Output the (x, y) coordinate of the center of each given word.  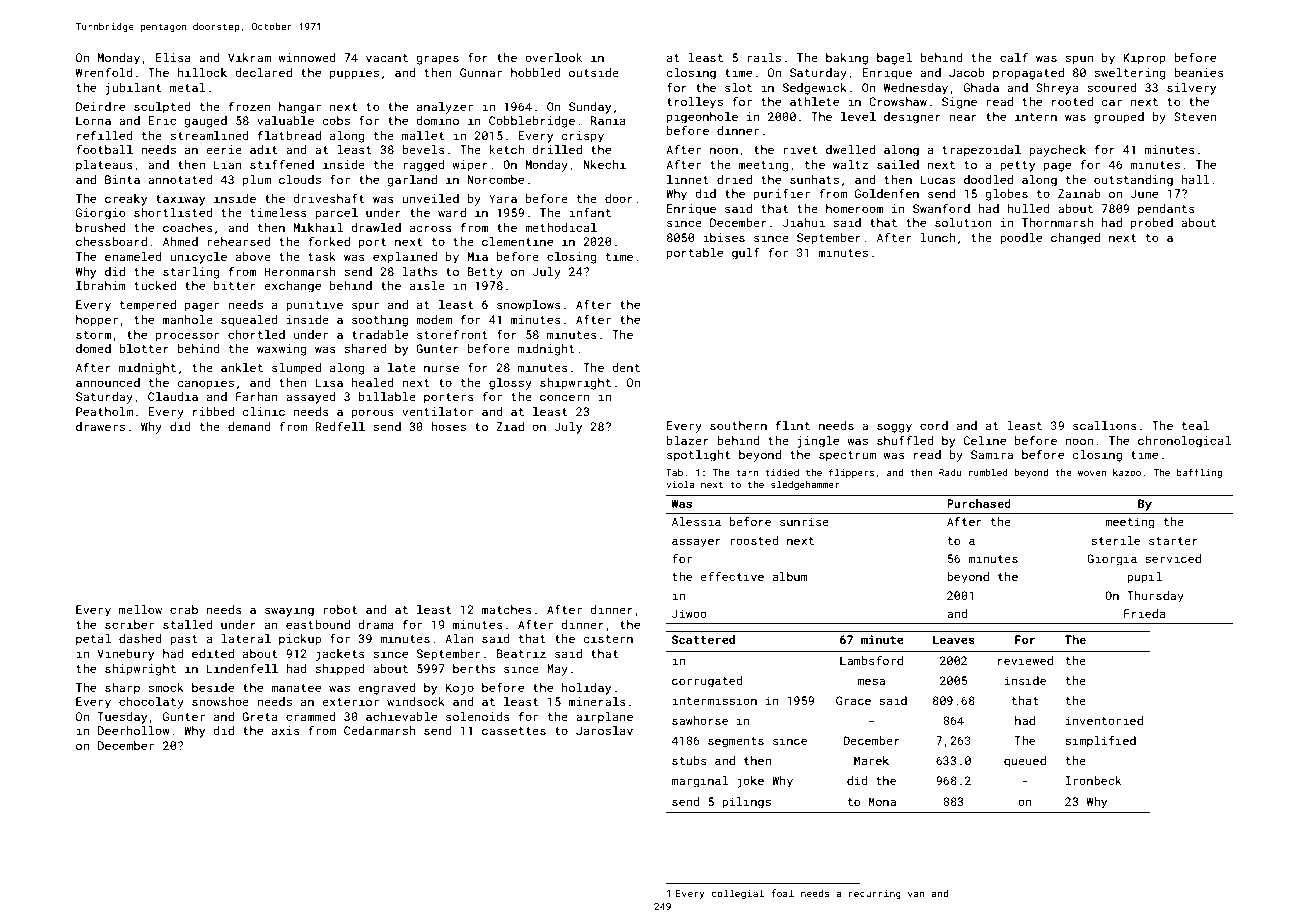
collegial (737, 894)
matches (507, 609)
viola (680, 484)
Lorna (93, 120)
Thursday (1155, 597)
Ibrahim (101, 285)
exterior (350, 701)
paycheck (1057, 151)
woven (1092, 473)
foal (782, 893)
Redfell (340, 426)
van (916, 894)
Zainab (1079, 193)
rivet (801, 149)
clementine (517, 241)
